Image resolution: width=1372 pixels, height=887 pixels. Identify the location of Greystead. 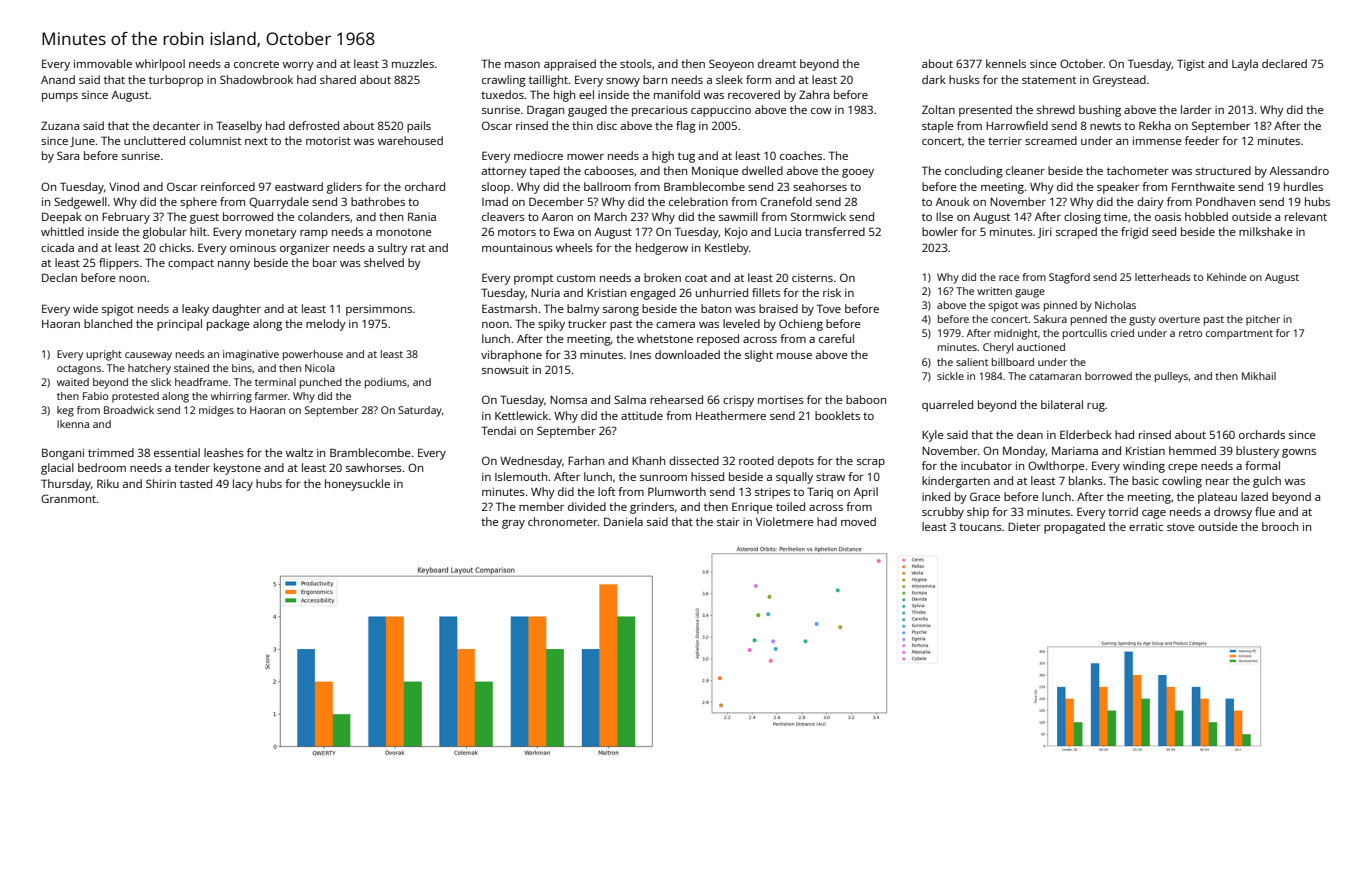
(1119, 81).
